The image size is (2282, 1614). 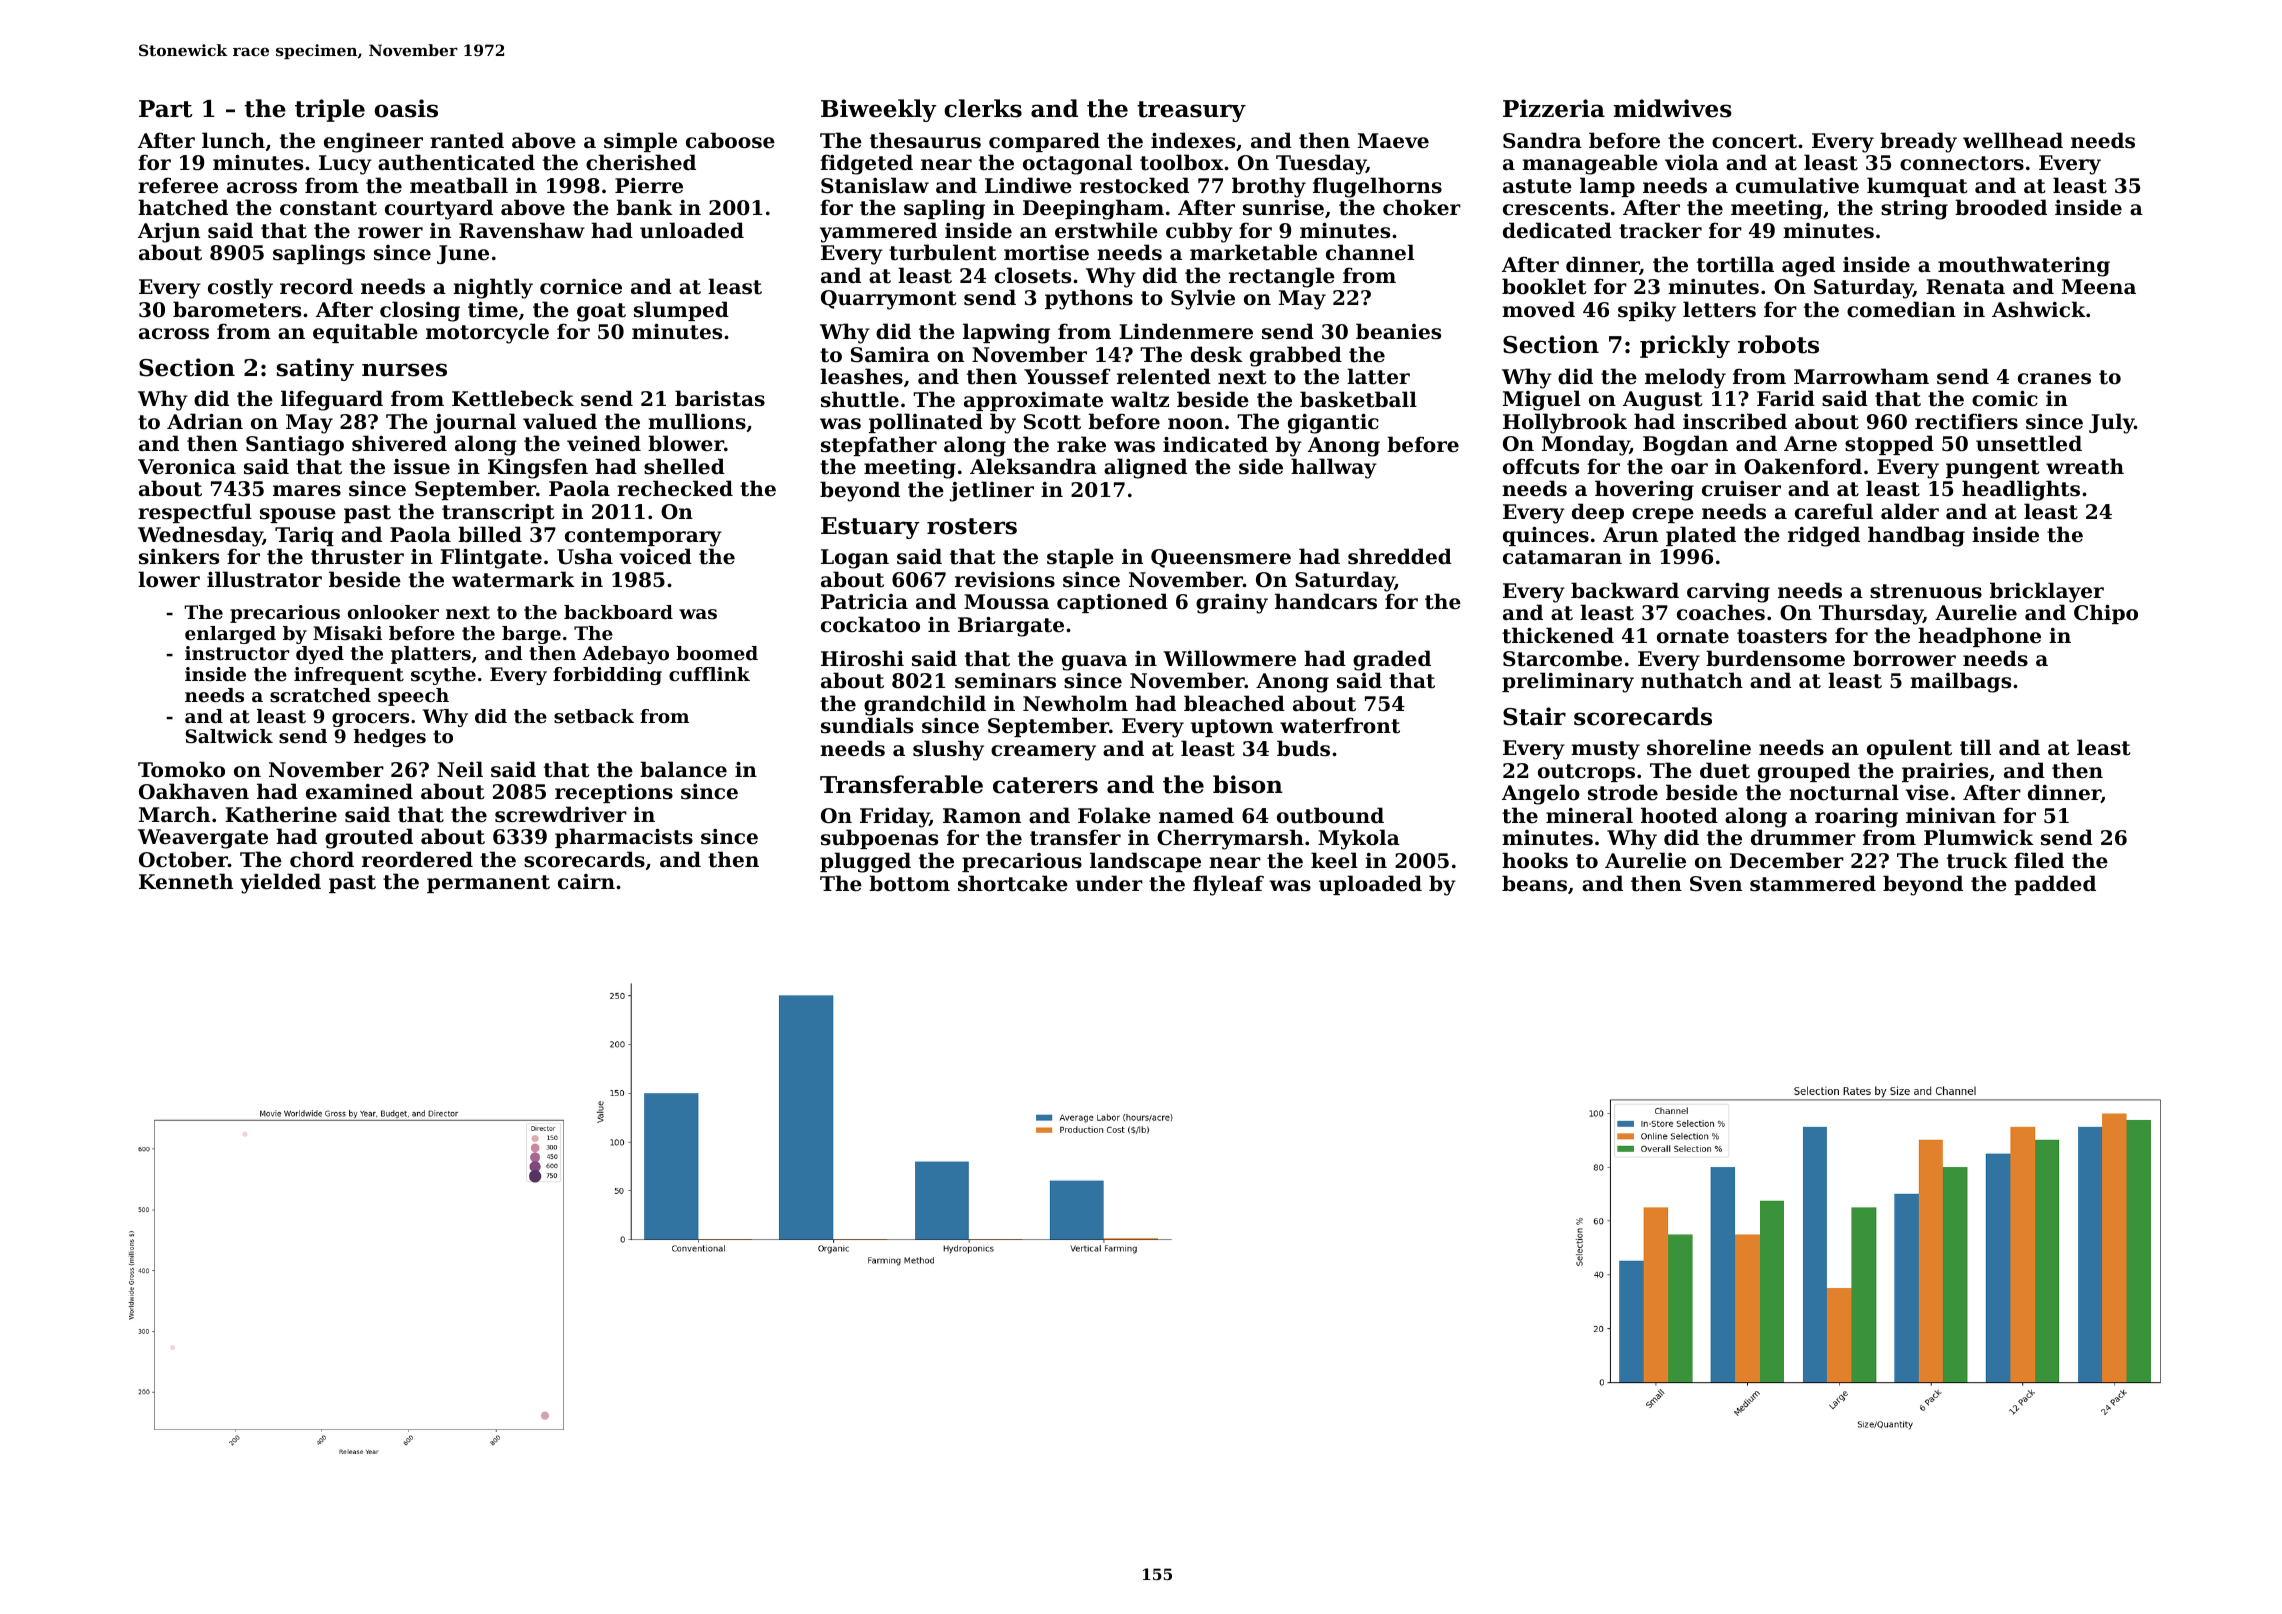 I want to click on creamery, so click(x=1043, y=753).
